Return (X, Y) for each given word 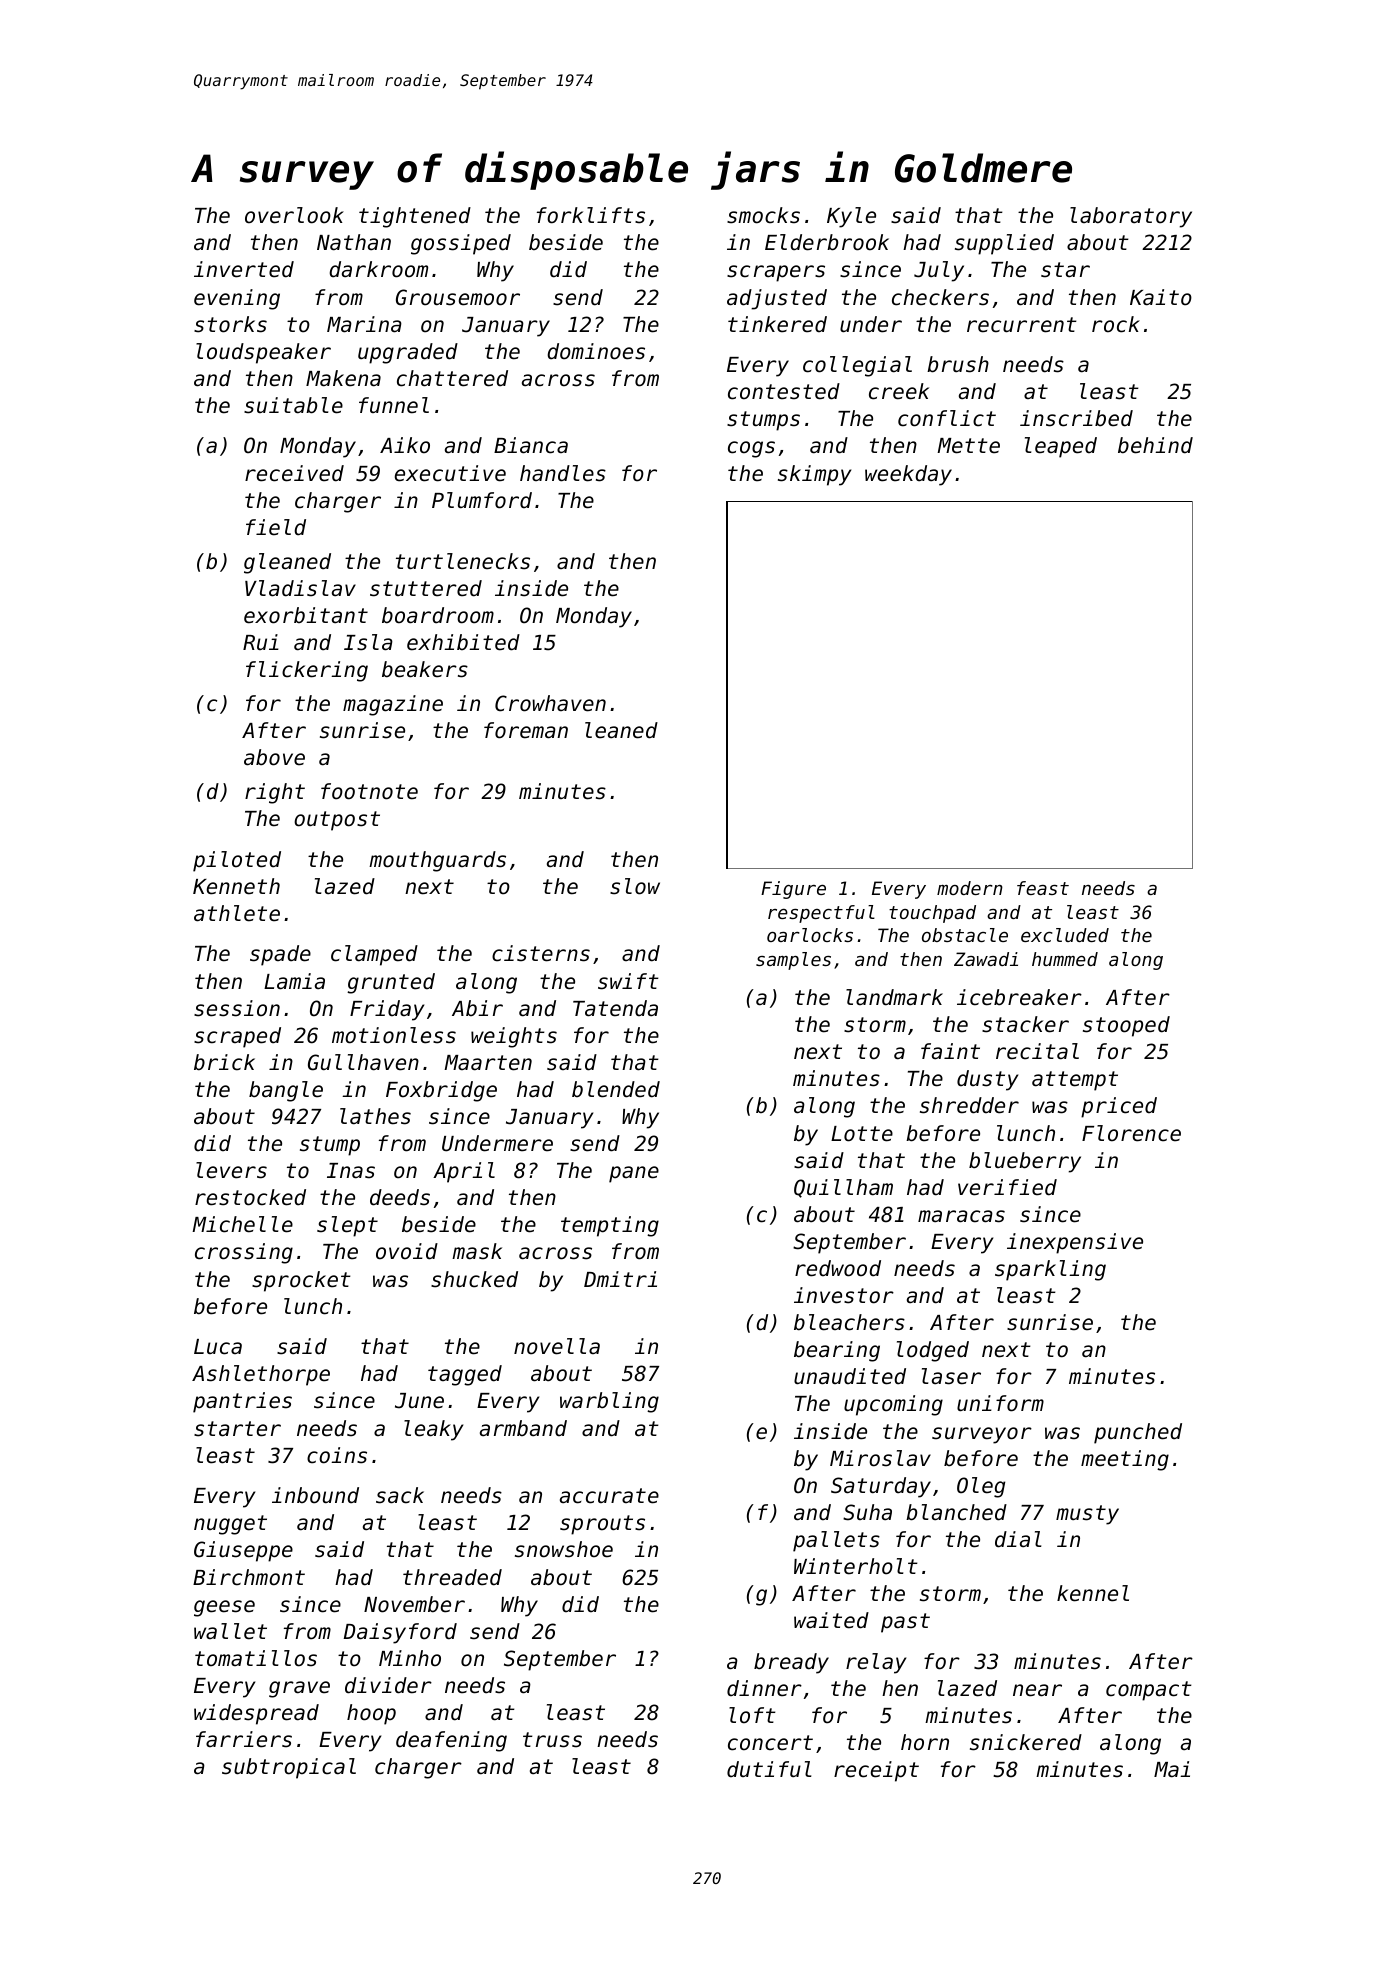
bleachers (849, 1322)
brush (958, 364)
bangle (286, 1091)
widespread (256, 1714)
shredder (969, 1105)
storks (230, 324)
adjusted (777, 299)
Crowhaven (550, 703)
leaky (433, 1430)
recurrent (1022, 325)
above (274, 757)
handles (563, 473)
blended (616, 1089)
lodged (933, 1351)
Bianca (531, 445)
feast (1043, 888)
